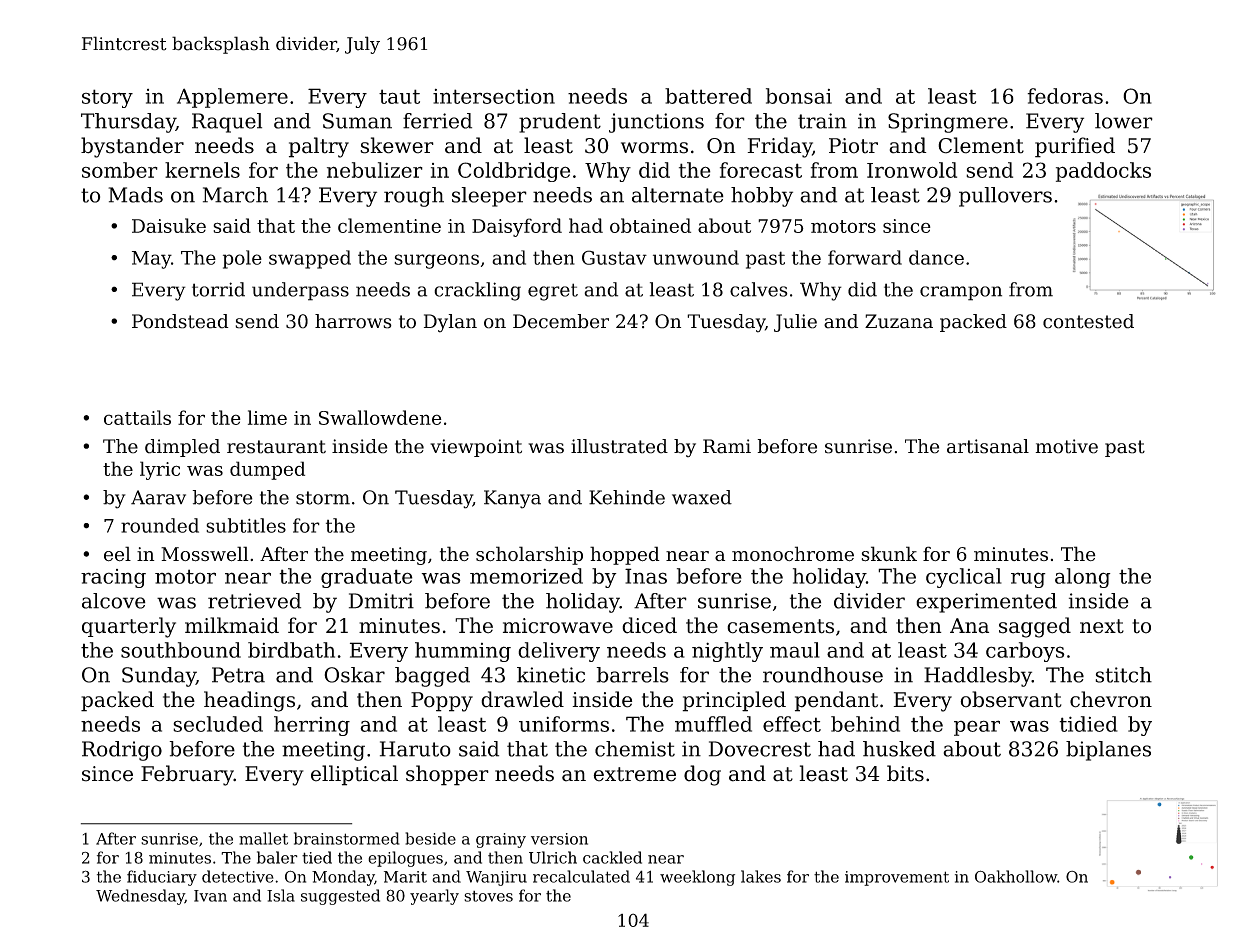 The image size is (1233, 952). What do you see at coordinates (210, 896) in the image?
I see `Ivan` at bounding box center [210, 896].
